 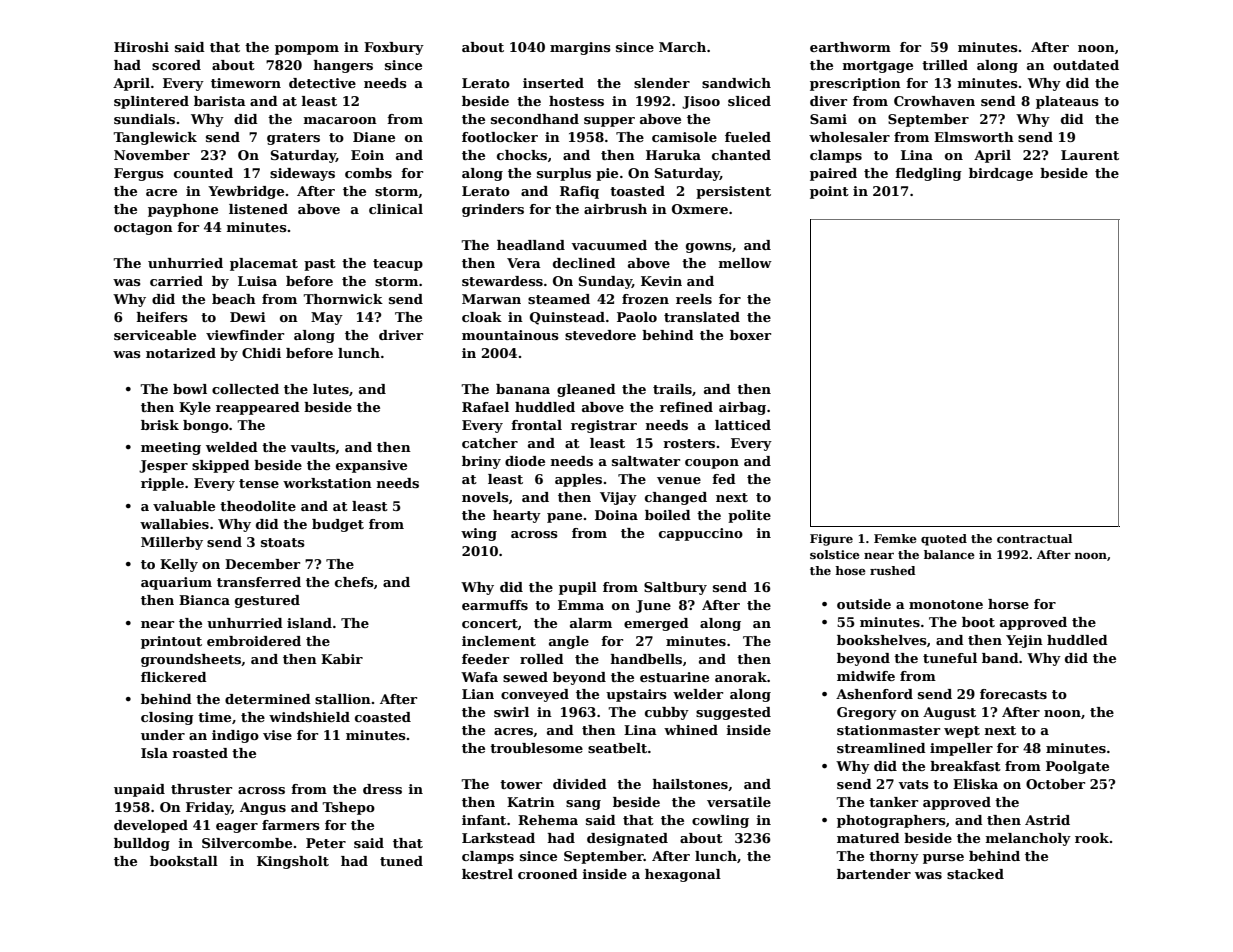 I want to click on Kingsholt, so click(x=293, y=862).
